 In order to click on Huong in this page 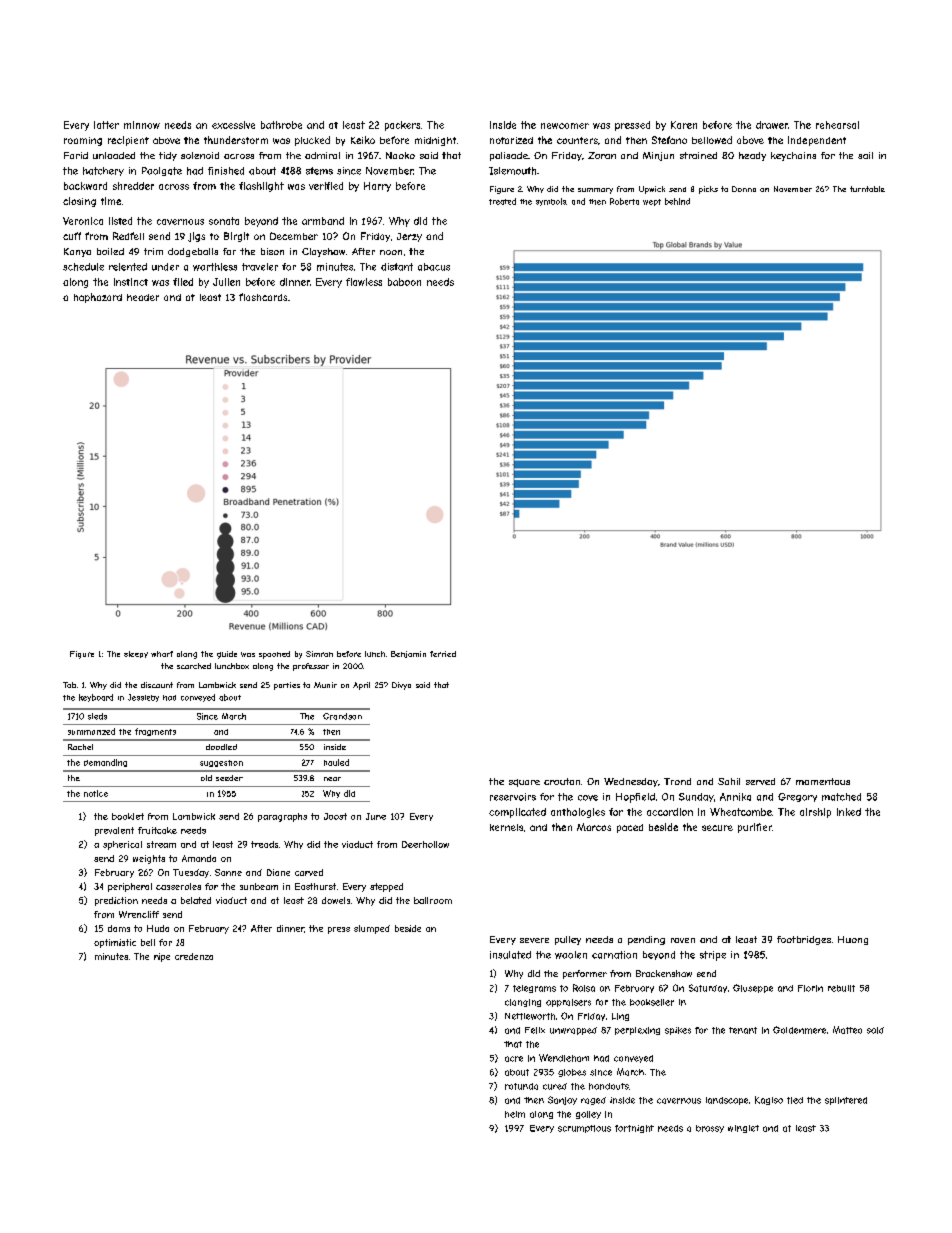, I will do `click(853, 940)`.
